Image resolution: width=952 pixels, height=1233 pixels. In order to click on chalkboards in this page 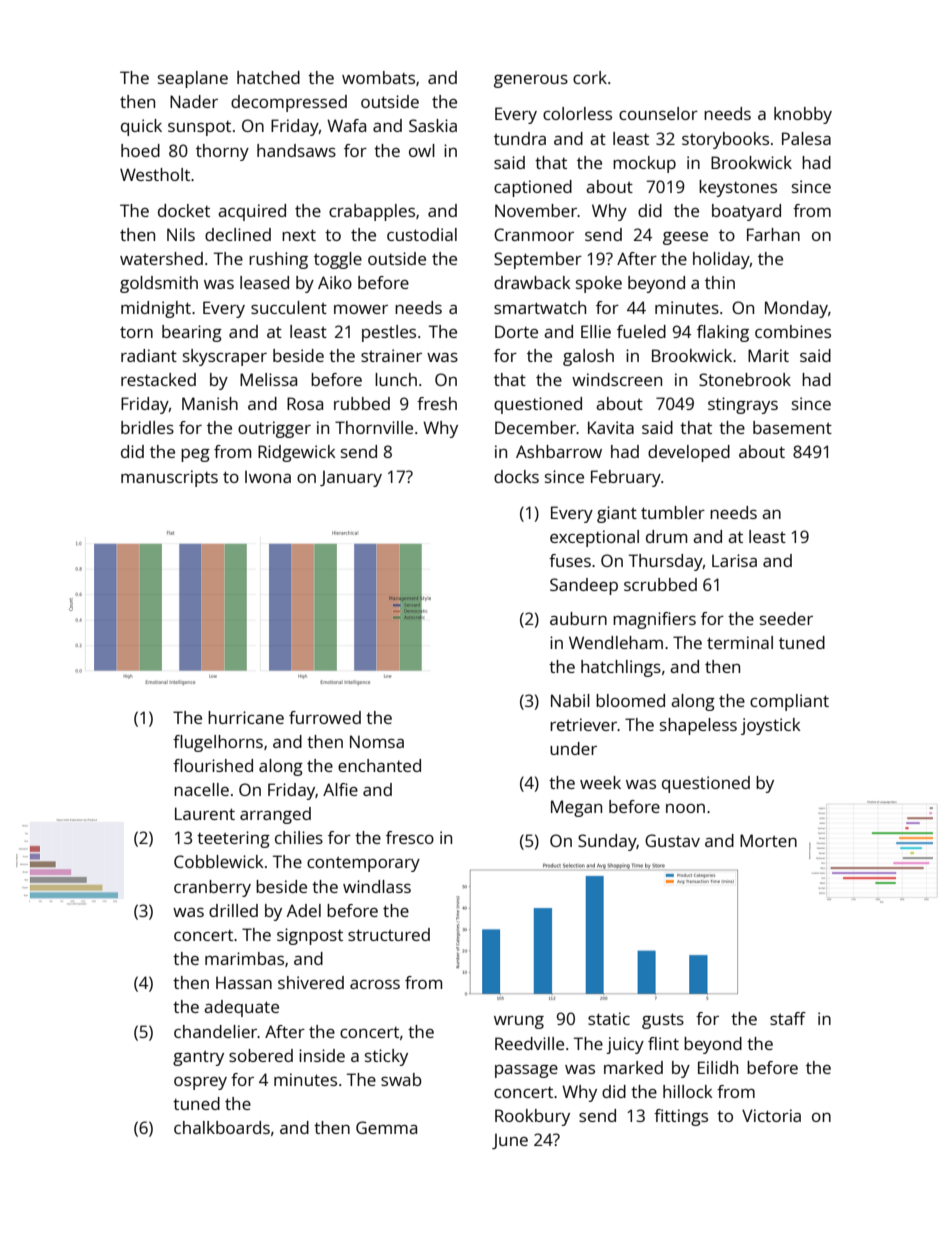, I will do `click(222, 1127)`.
